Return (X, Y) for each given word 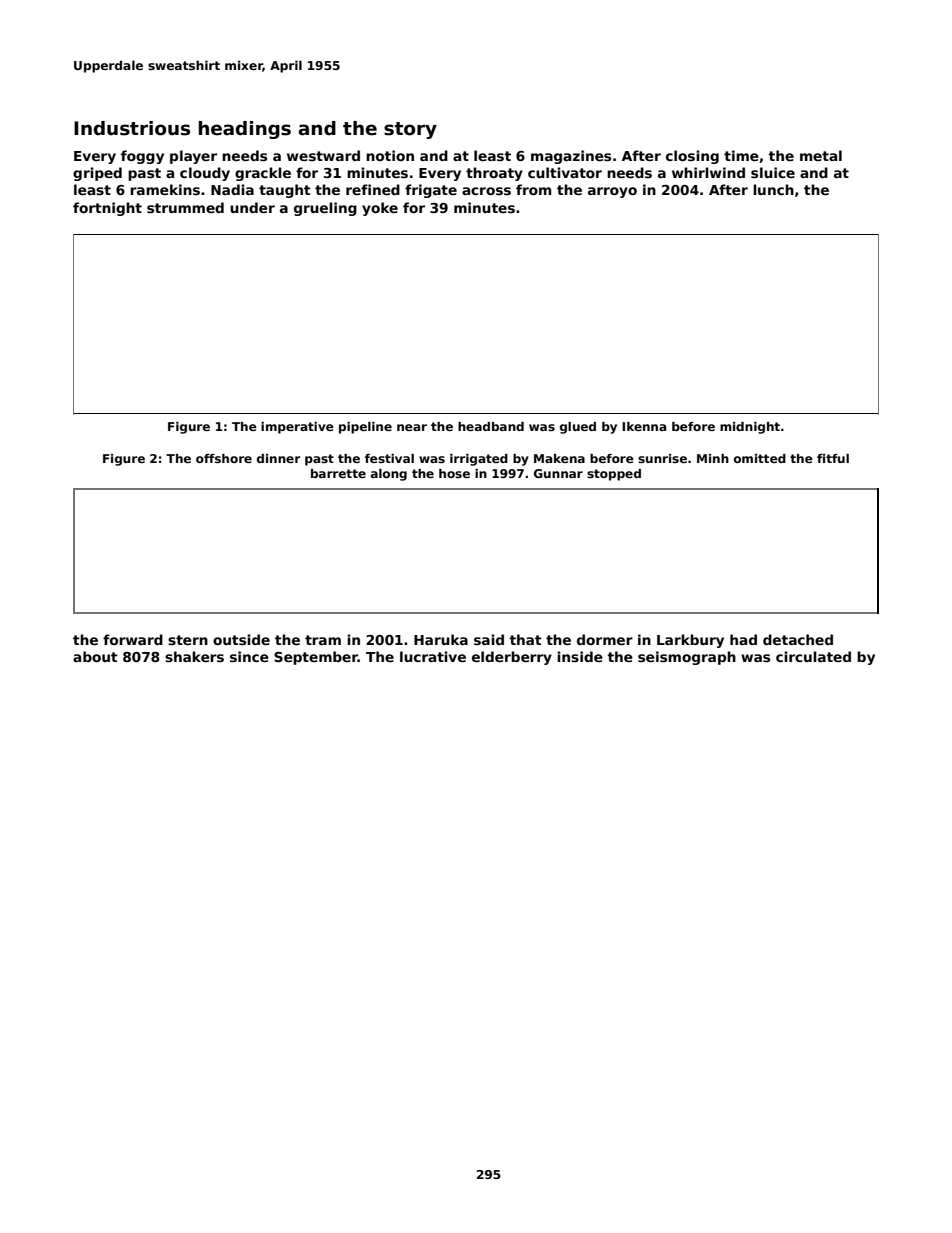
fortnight (107, 209)
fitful (833, 458)
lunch (773, 189)
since (249, 656)
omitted (760, 458)
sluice (773, 172)
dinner (279, 458)
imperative (297, 428)
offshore (224, 458)
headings (245, 130)
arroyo (612, 192)
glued (578, 428)
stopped (614, 475)
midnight (750, 428)
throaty (494, 174)
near (412, 427)
